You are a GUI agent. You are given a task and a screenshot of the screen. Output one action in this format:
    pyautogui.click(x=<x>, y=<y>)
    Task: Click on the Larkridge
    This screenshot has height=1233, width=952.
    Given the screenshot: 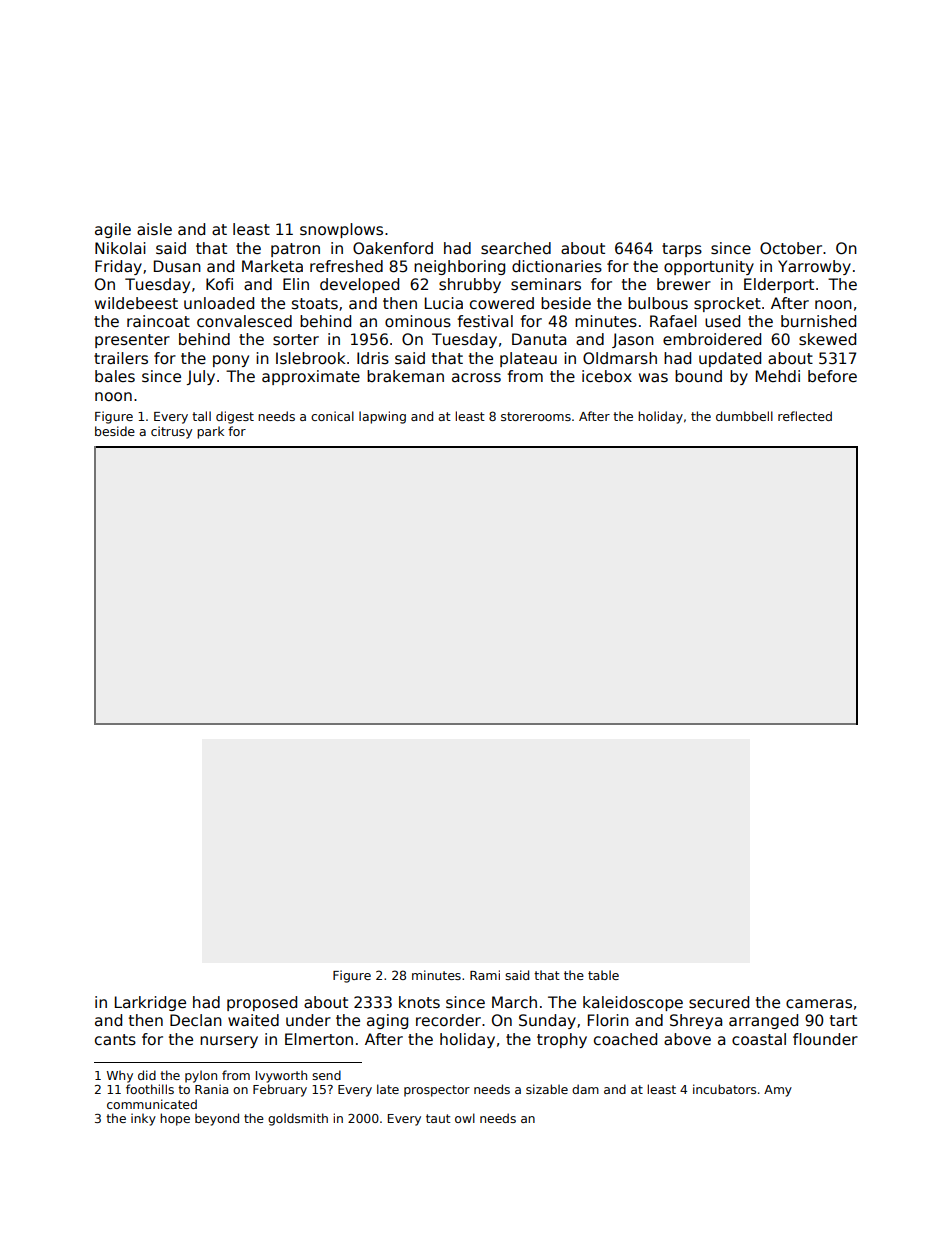 What is the action you would take?
    pyautogui.click(x=150, y=1003)
